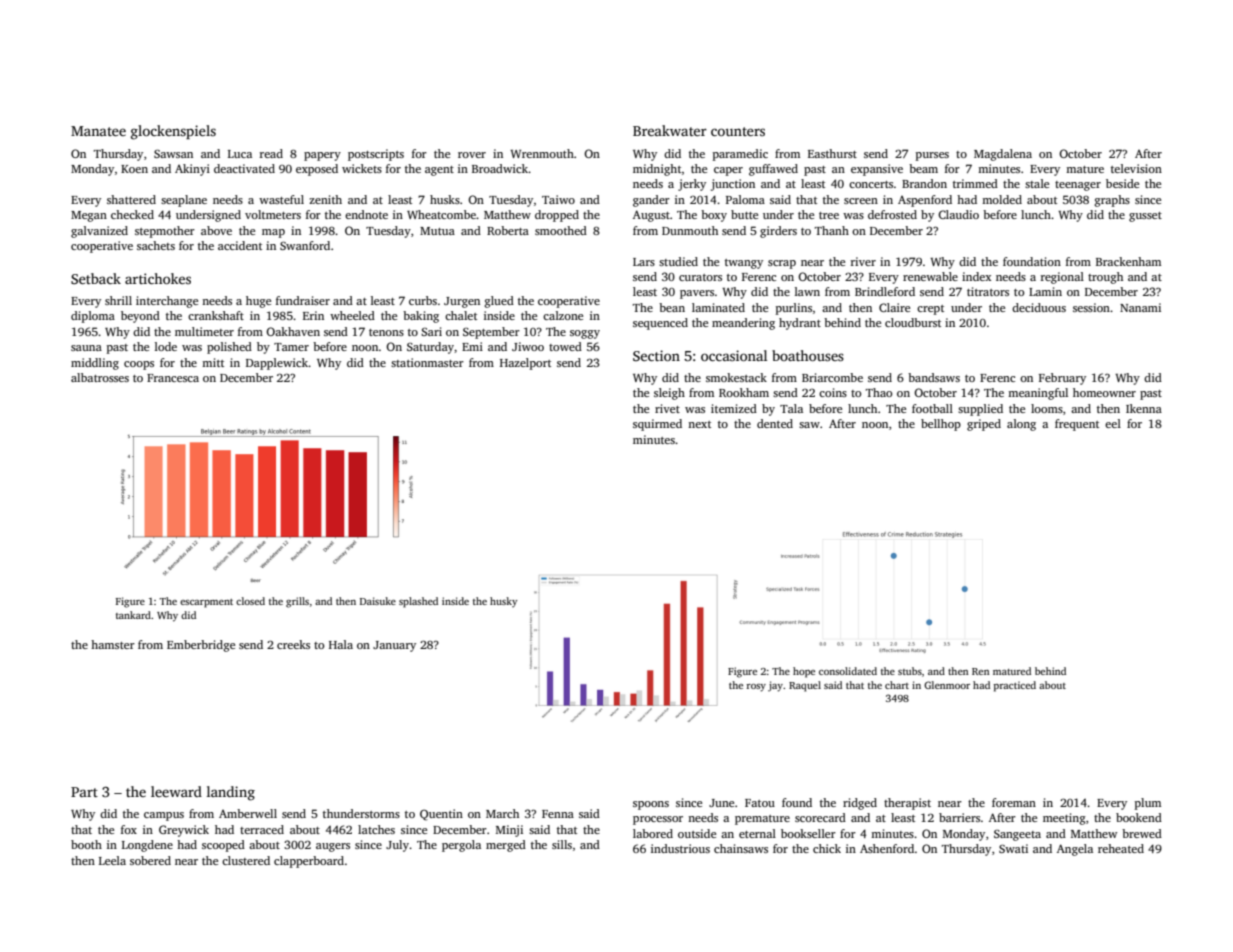 This document has height=952, width=1233. What do you see at coordinates (760, 803) in the document?
I see `Fatou` at bounding box center [760, 803].
